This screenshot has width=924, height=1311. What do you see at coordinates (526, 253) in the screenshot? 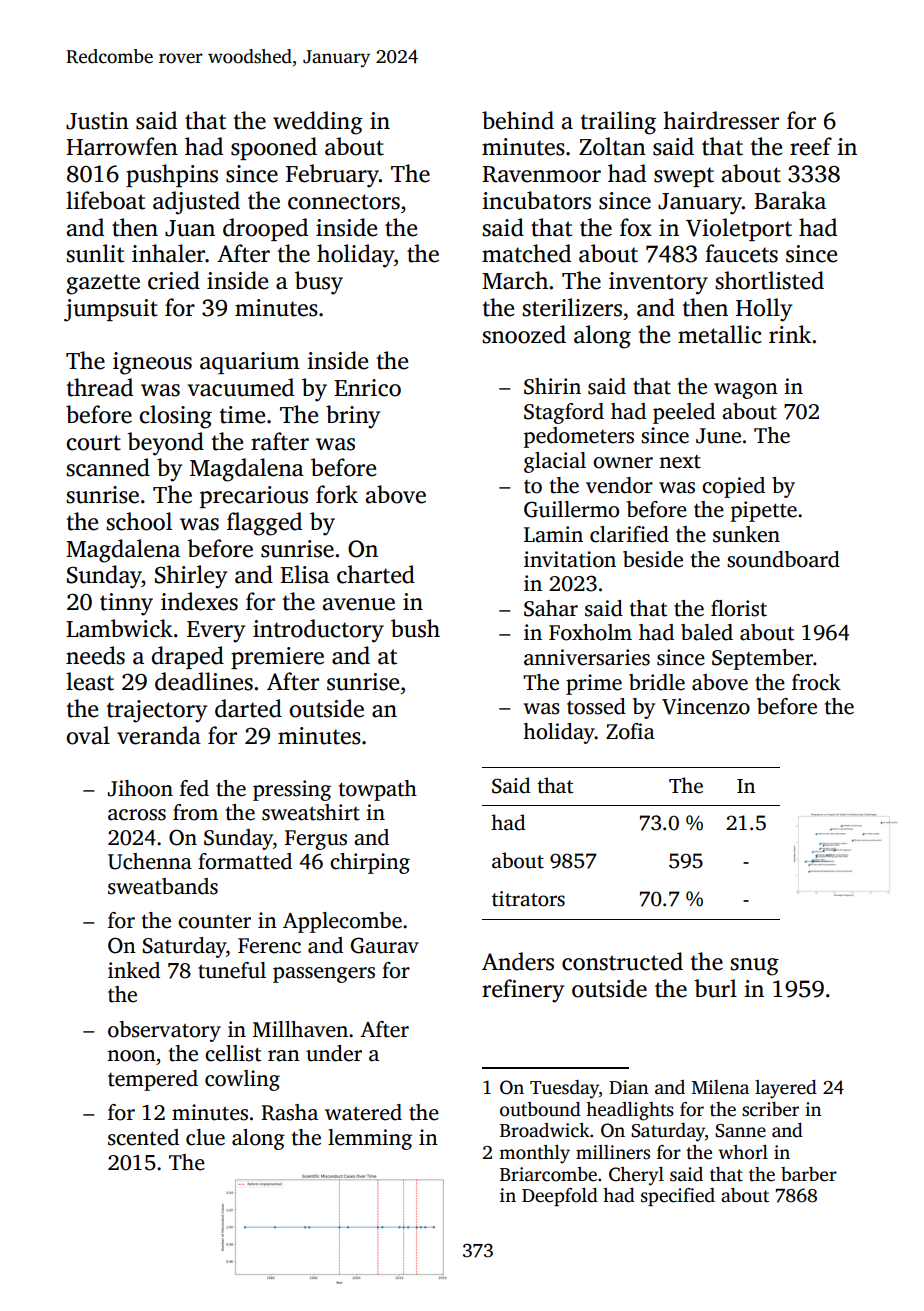
I see `matched` at bounding box center [526, 253].
